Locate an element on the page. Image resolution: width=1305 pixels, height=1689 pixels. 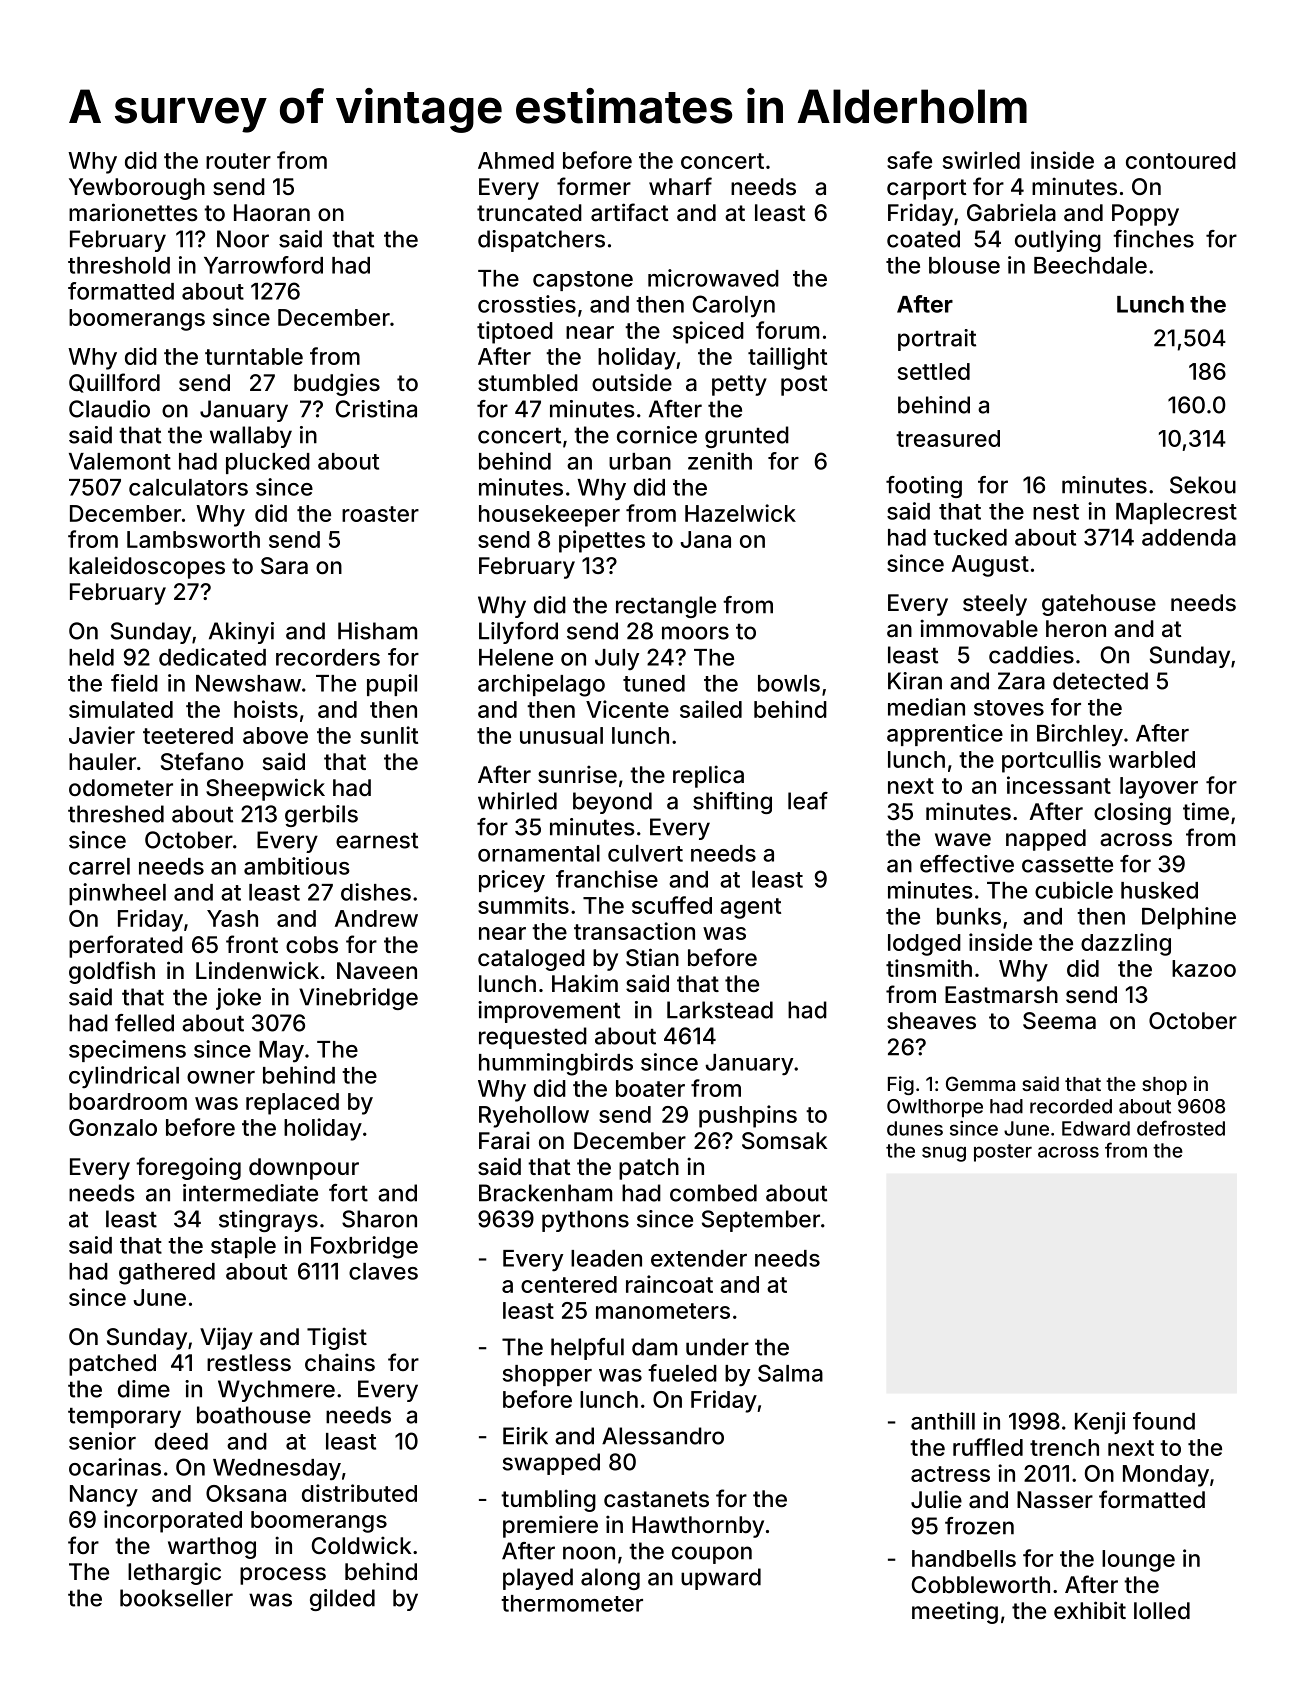
Carolyn is located at coordinates (734, 306).
